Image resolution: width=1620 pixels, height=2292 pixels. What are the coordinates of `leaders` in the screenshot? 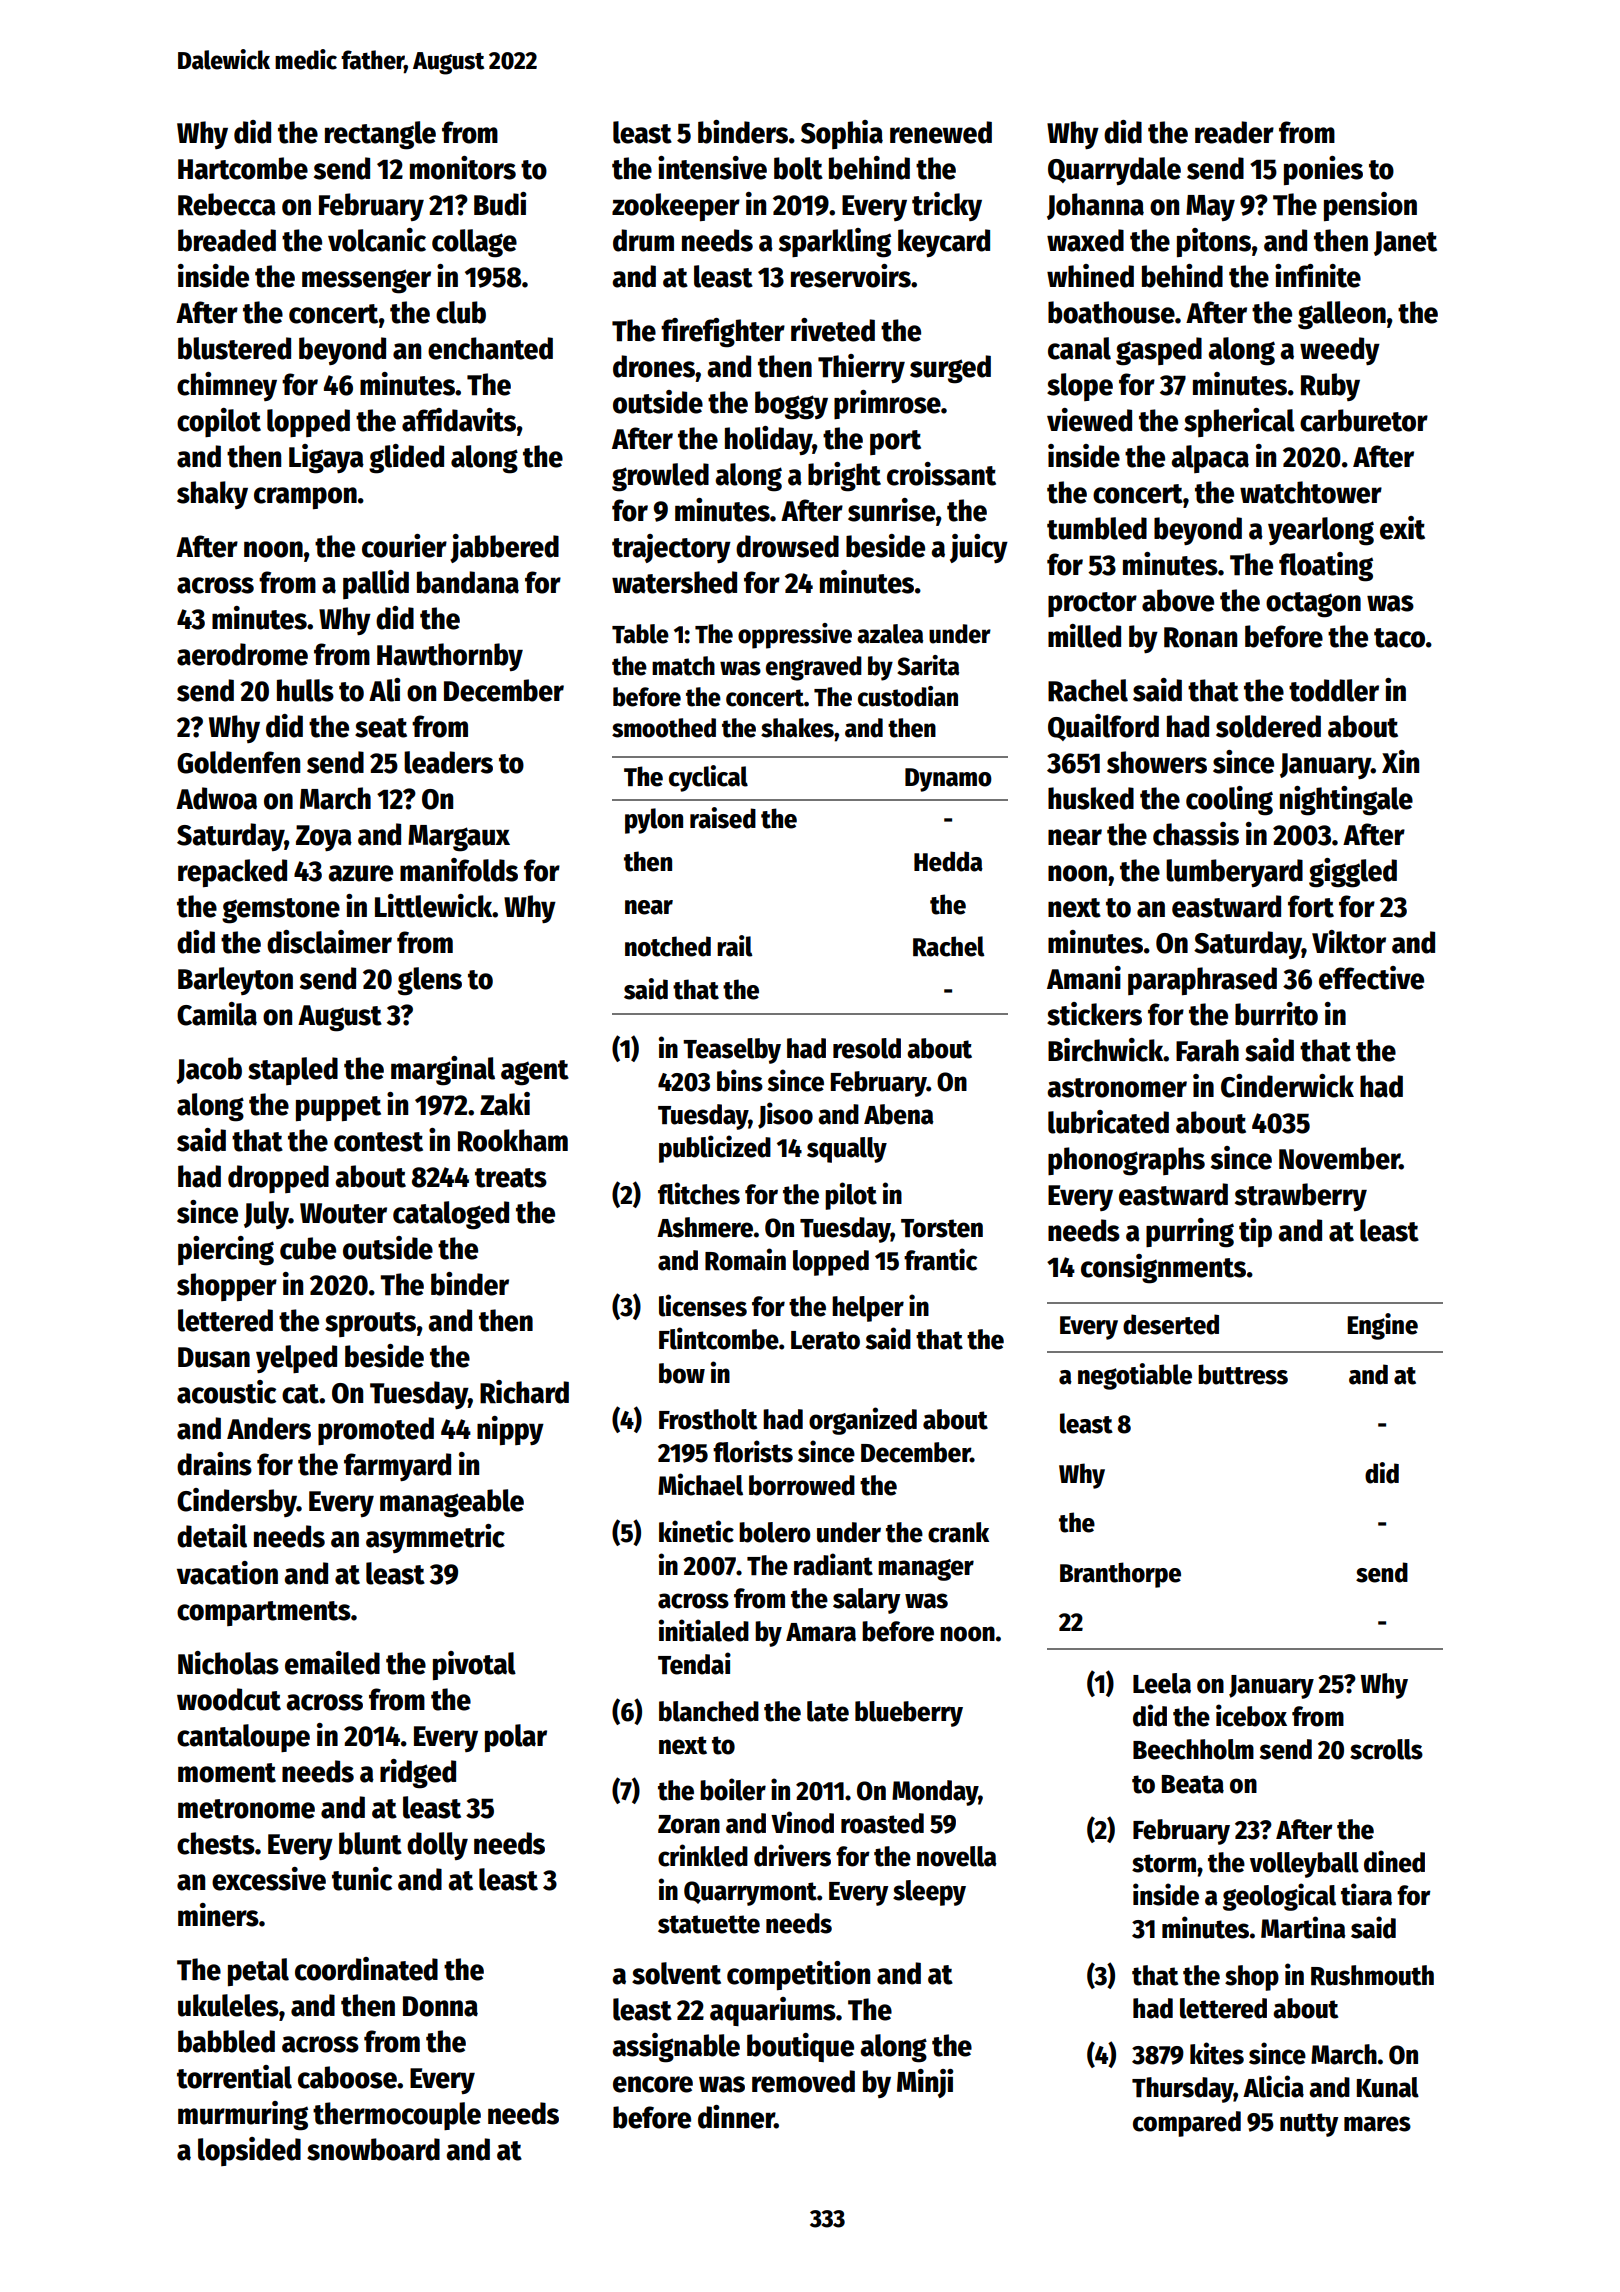 It's located at (448, 762).
